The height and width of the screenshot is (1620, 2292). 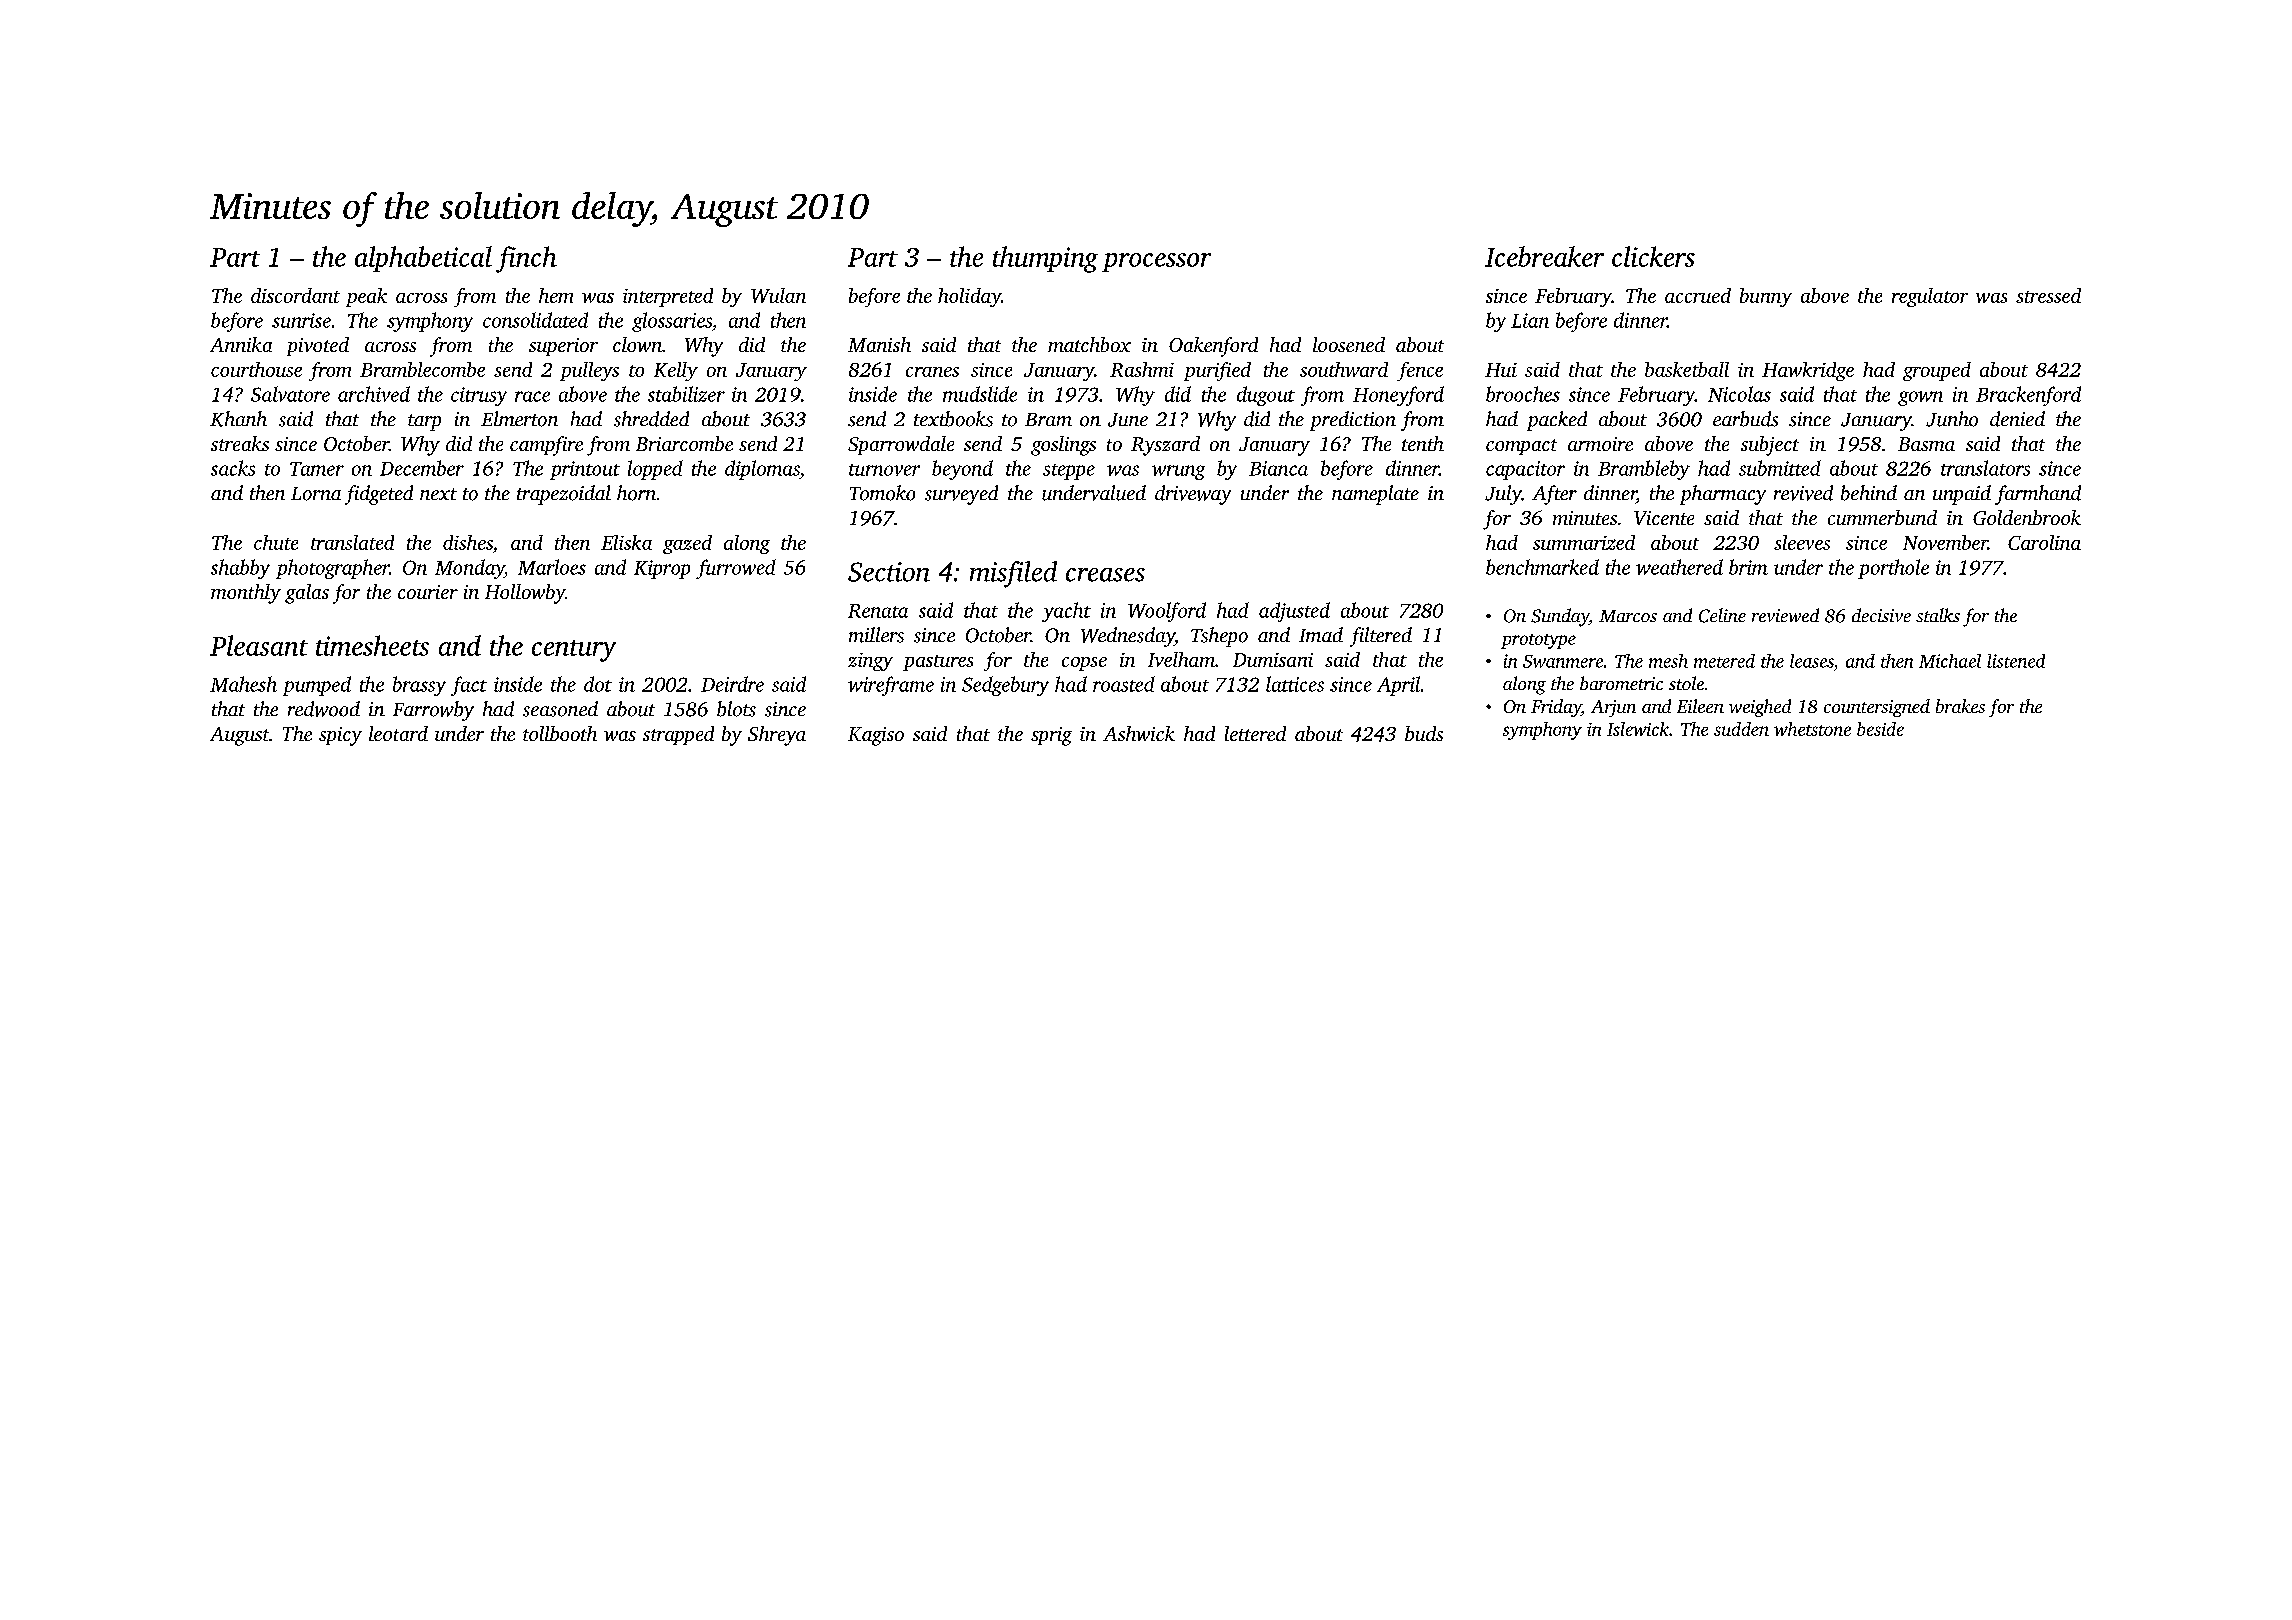 What do you see at coordinates (1985, 468) in the screenshot?
I see `translators` at bounding box center [1985, 468].
